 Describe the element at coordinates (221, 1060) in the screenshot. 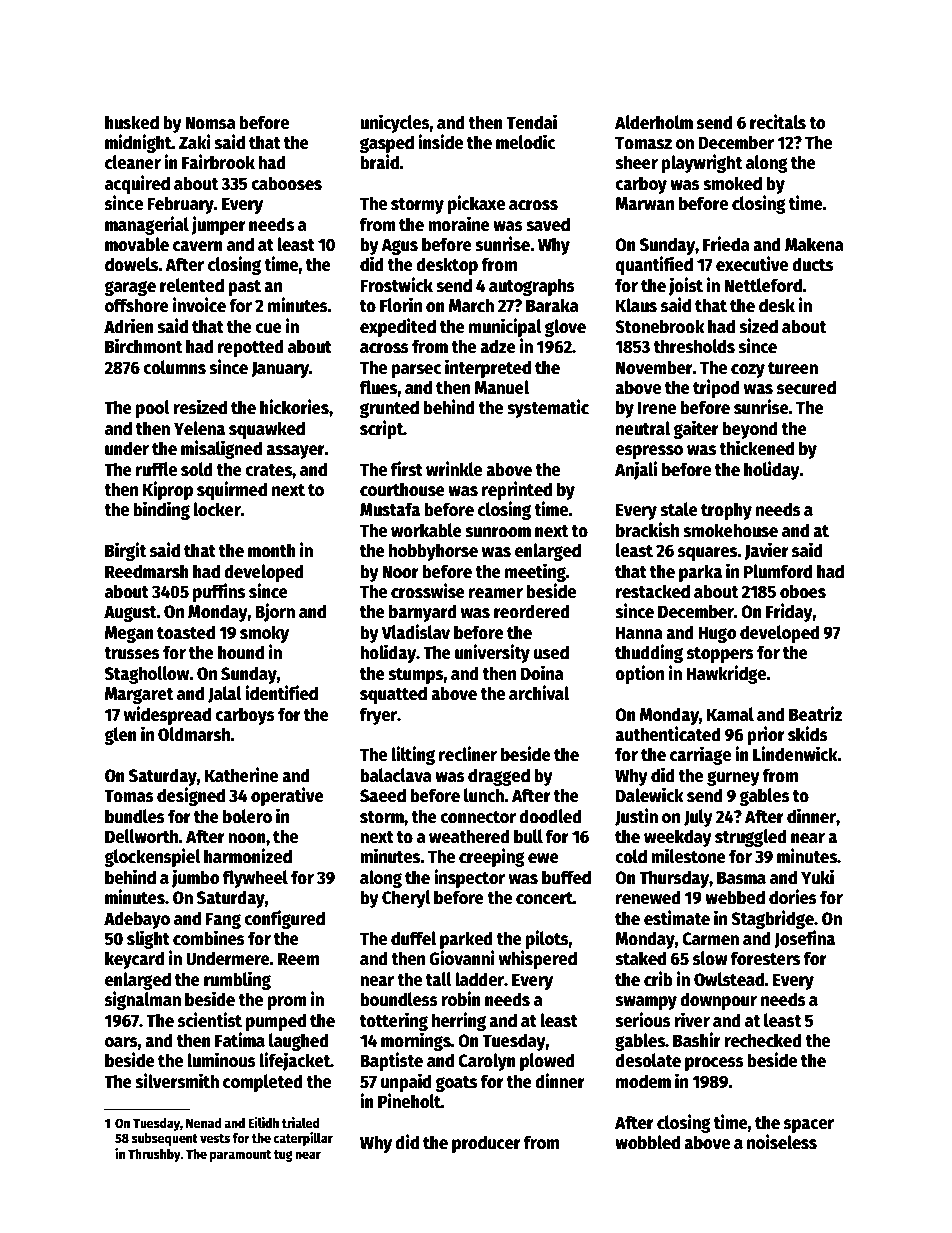

I see `luminous` at that location.
